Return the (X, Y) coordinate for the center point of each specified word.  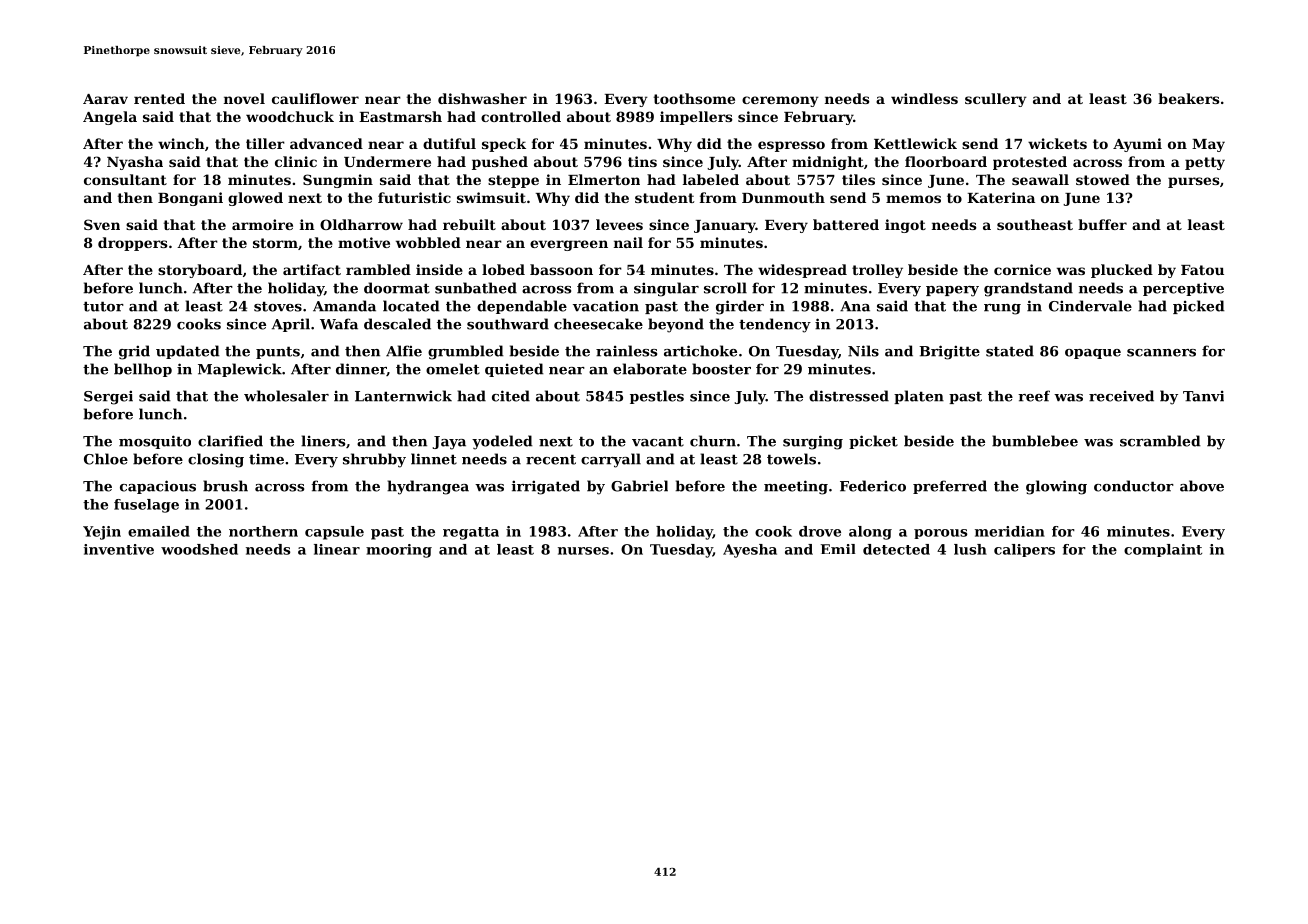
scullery (996, 100)
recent (551, 459)
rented (159, 98)
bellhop (143, 370)
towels (791, 459)
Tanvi (1203, 396)
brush (225, 486)
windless (924, 98)
